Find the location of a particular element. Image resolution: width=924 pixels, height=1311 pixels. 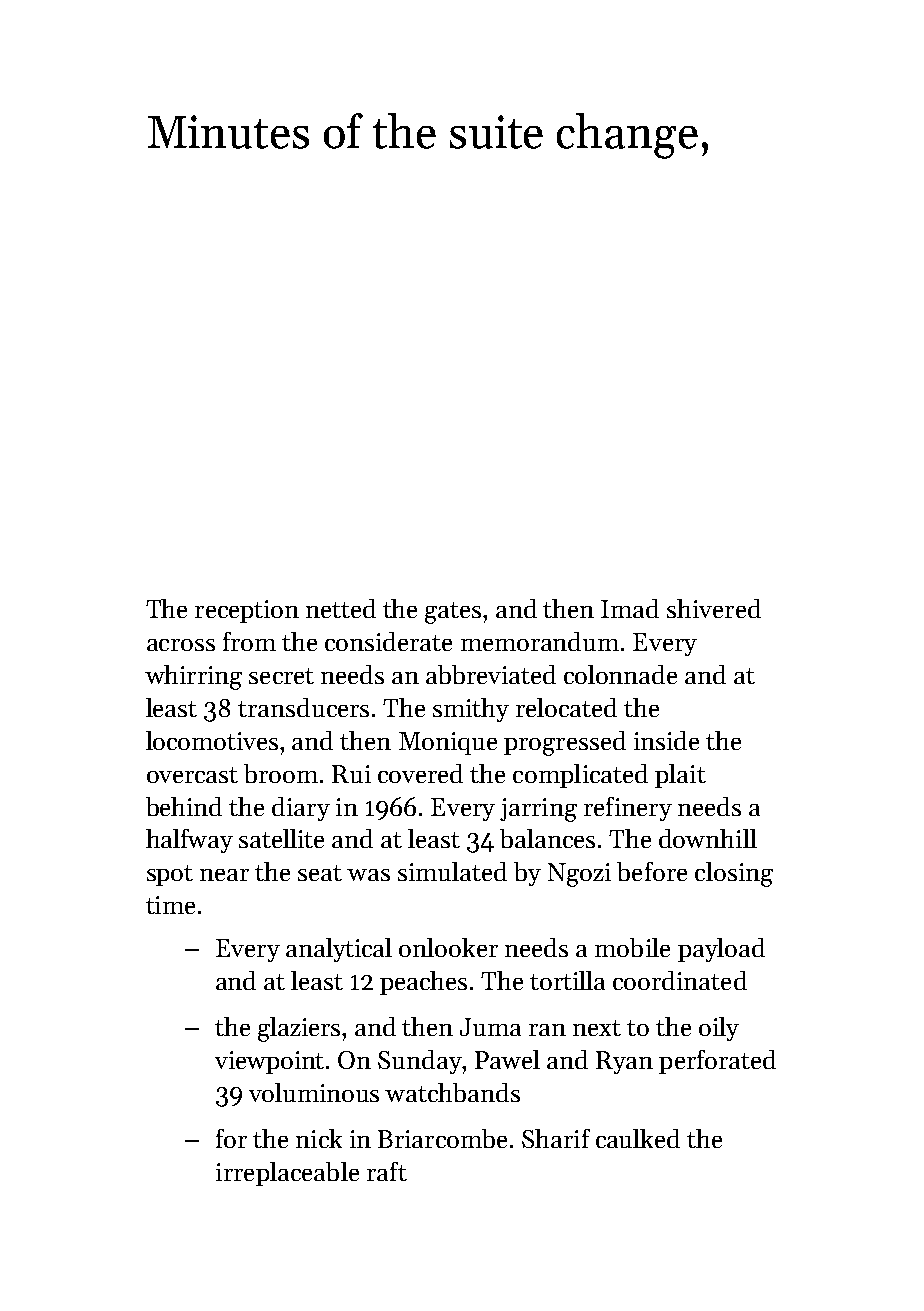

considerate is located at coordinates (388, 641).
